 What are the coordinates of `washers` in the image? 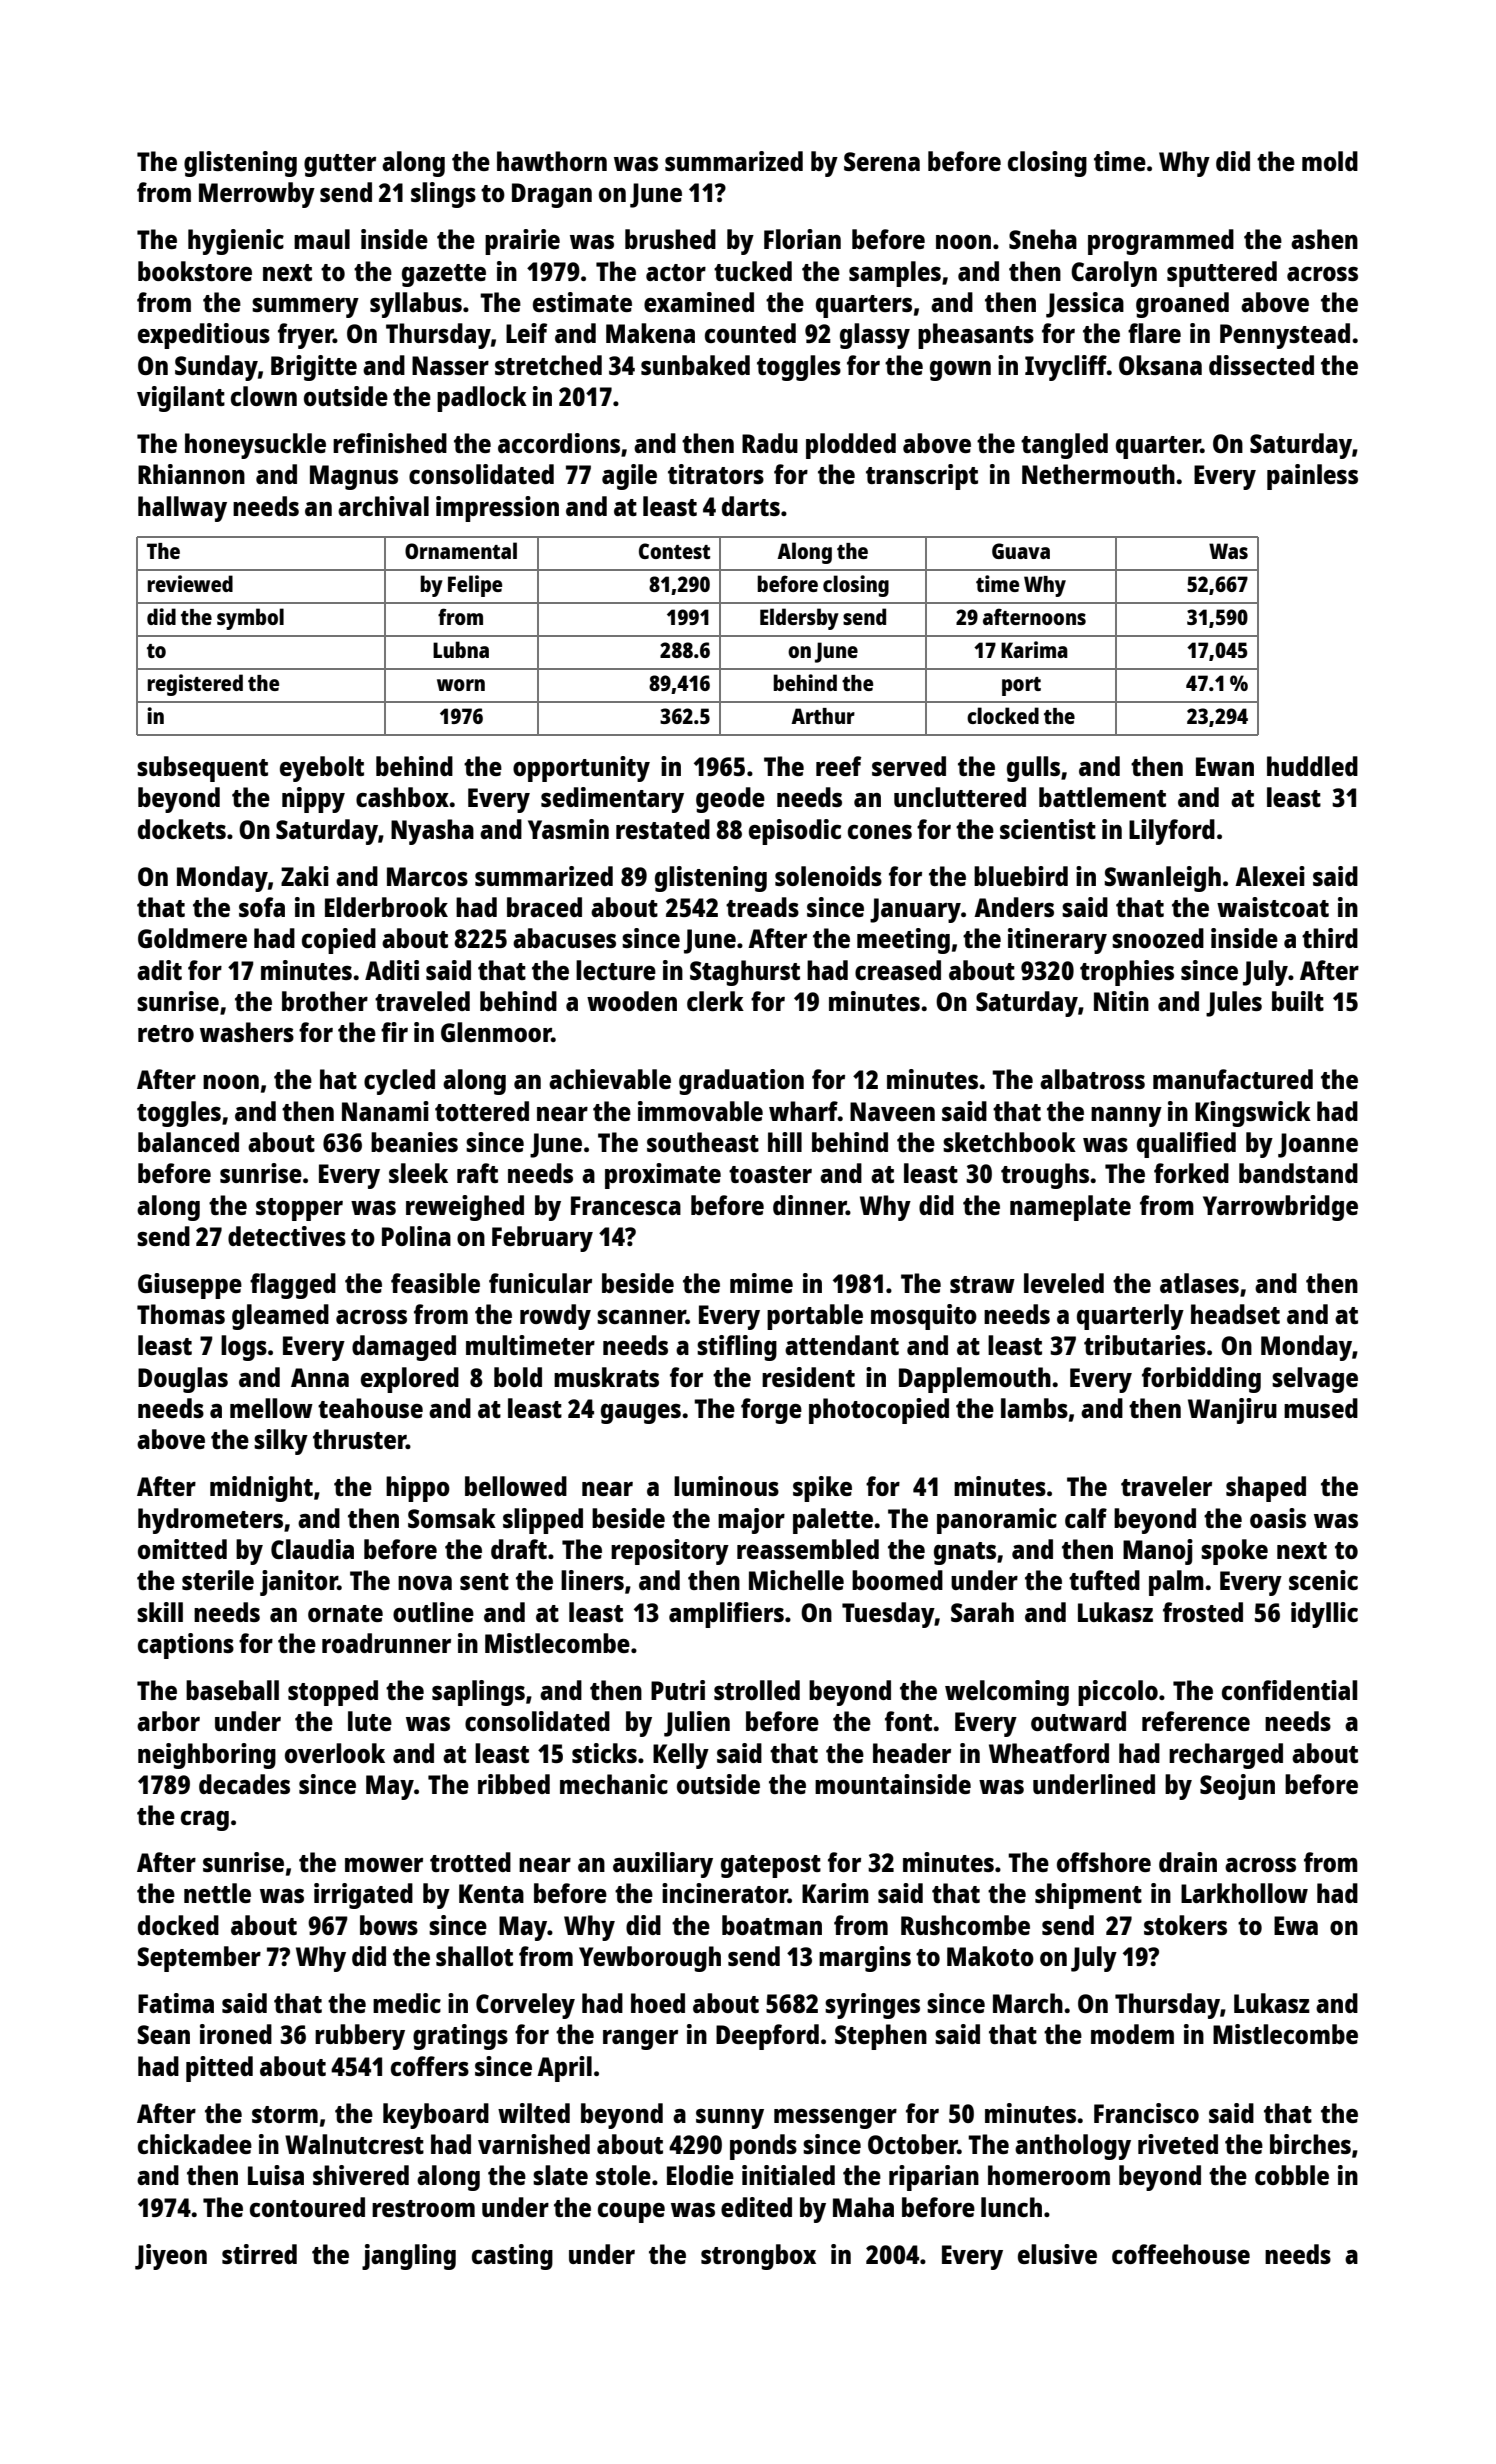 It's located at (247, 1032).
